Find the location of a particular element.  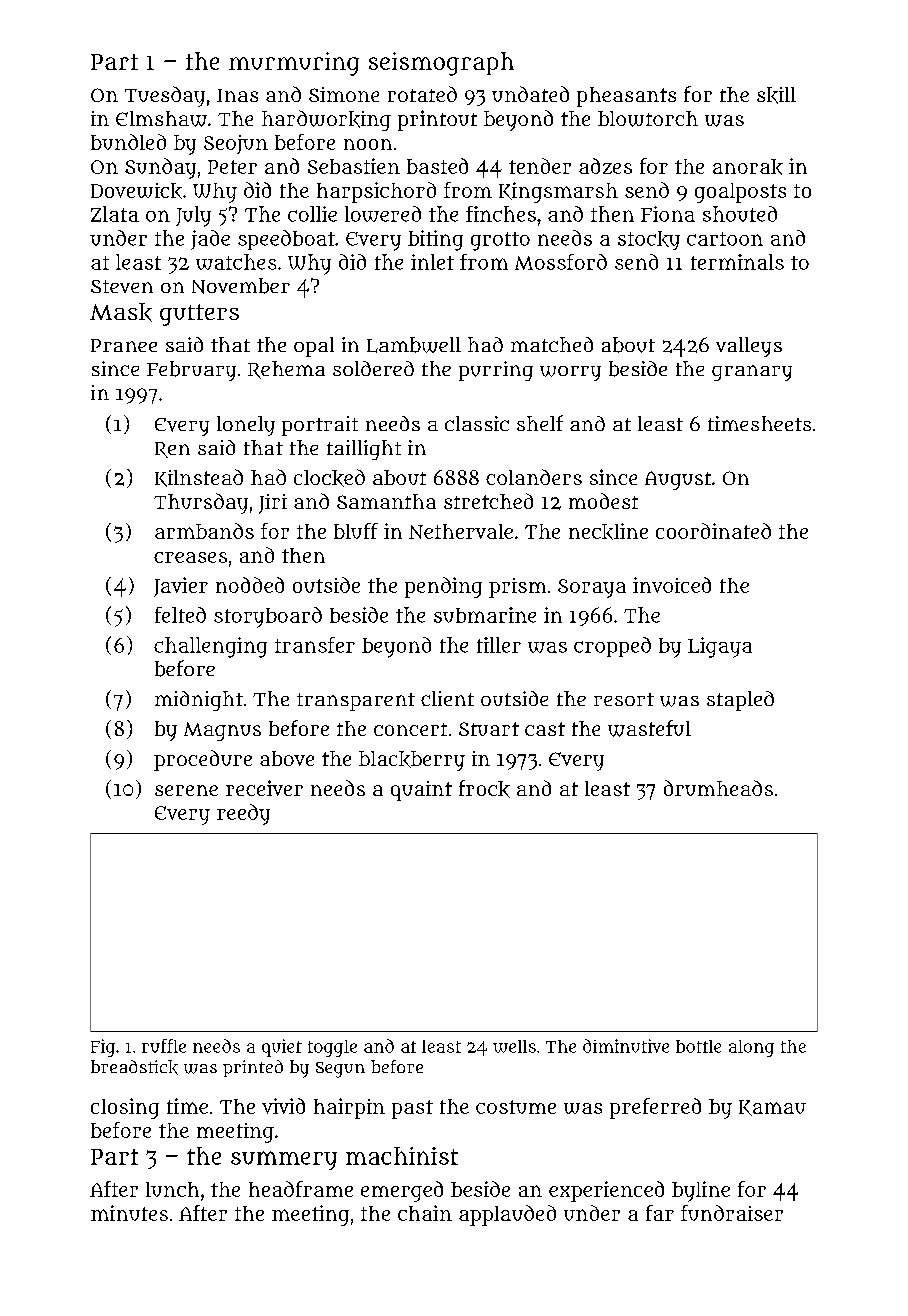

basted is located at coordinates (437, 166).
